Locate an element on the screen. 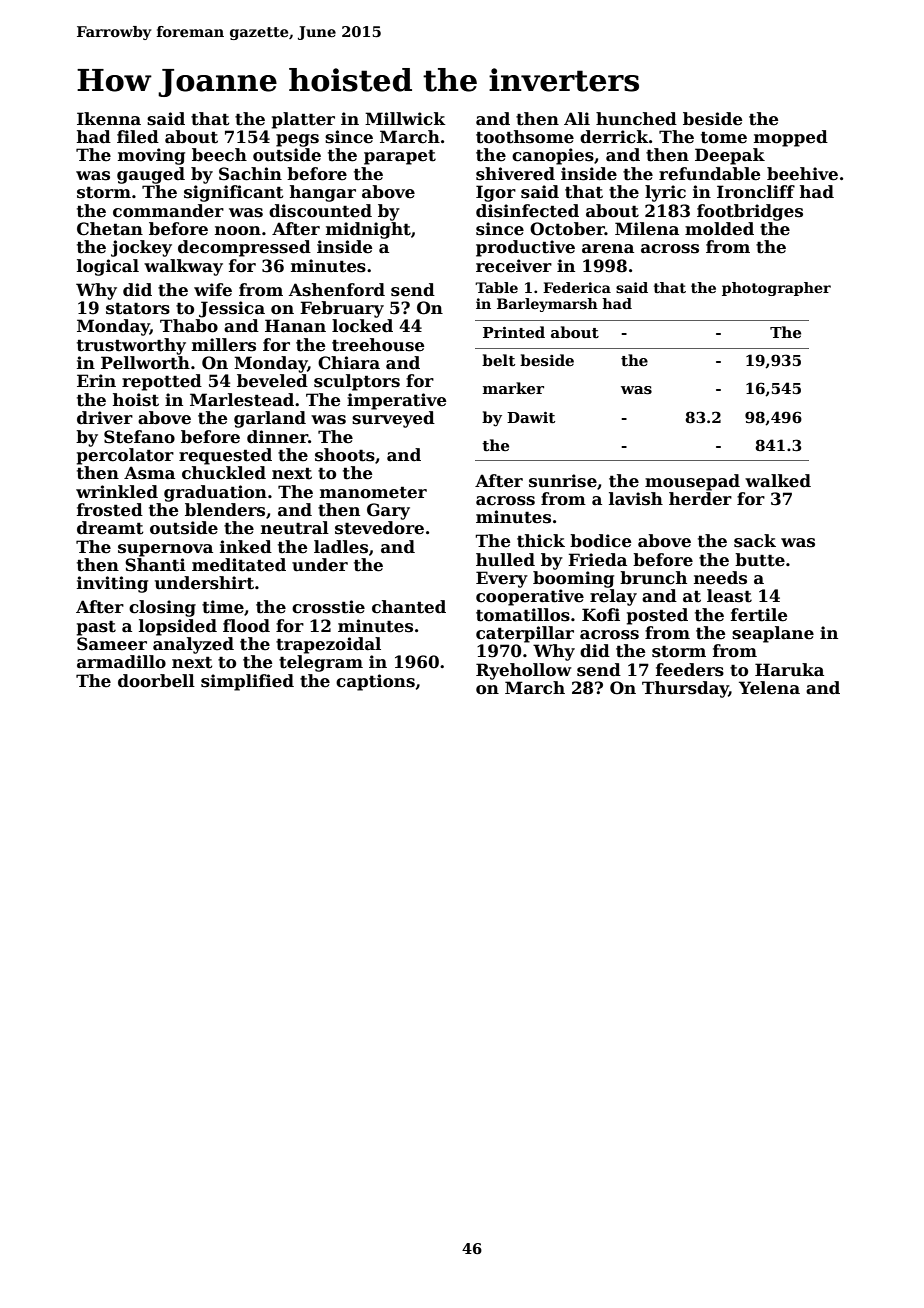  seaplane is located at coordinates (773, 634).
